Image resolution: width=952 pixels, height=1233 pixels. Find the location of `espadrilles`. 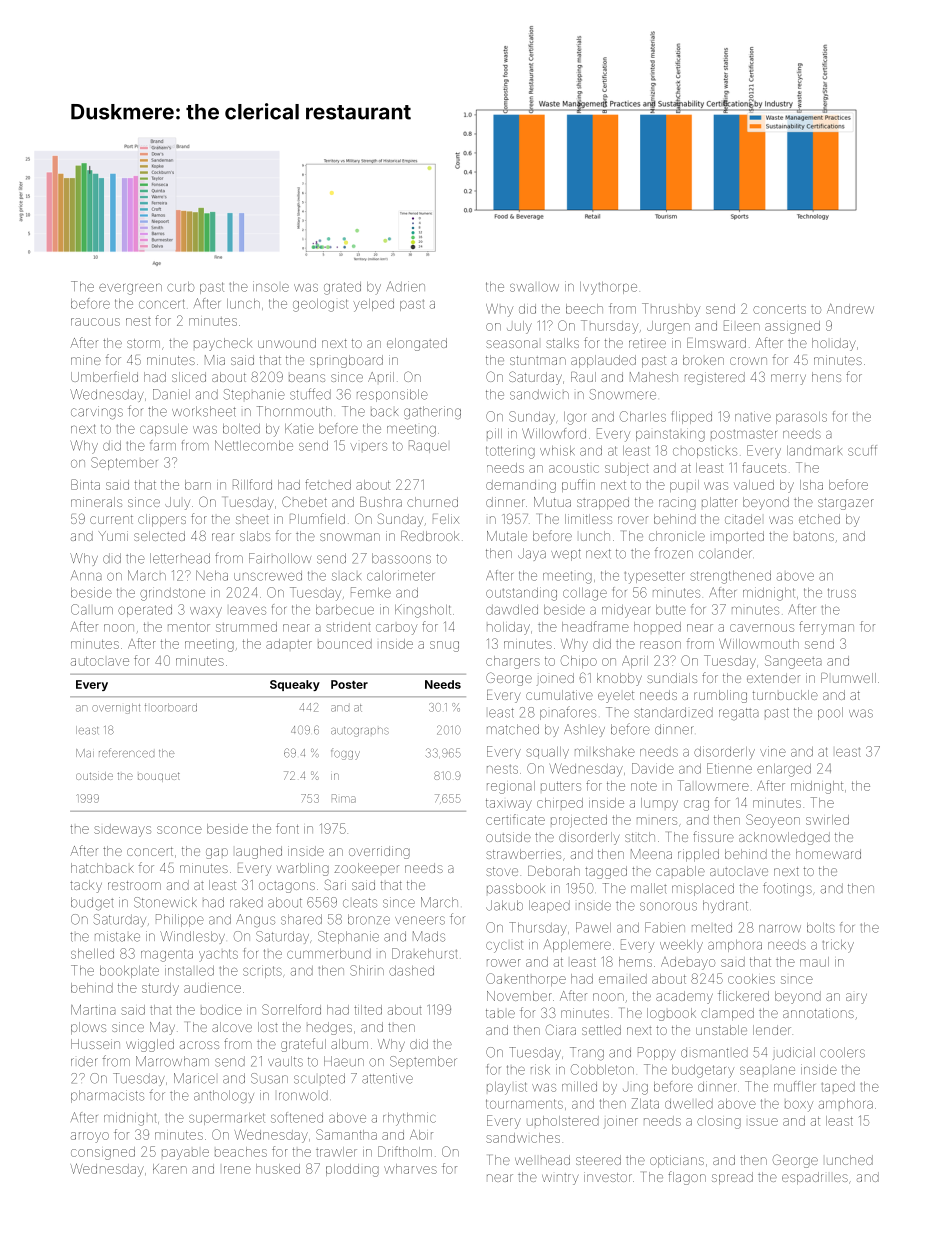

espadrilles is located at coordinates (815, 1178).
